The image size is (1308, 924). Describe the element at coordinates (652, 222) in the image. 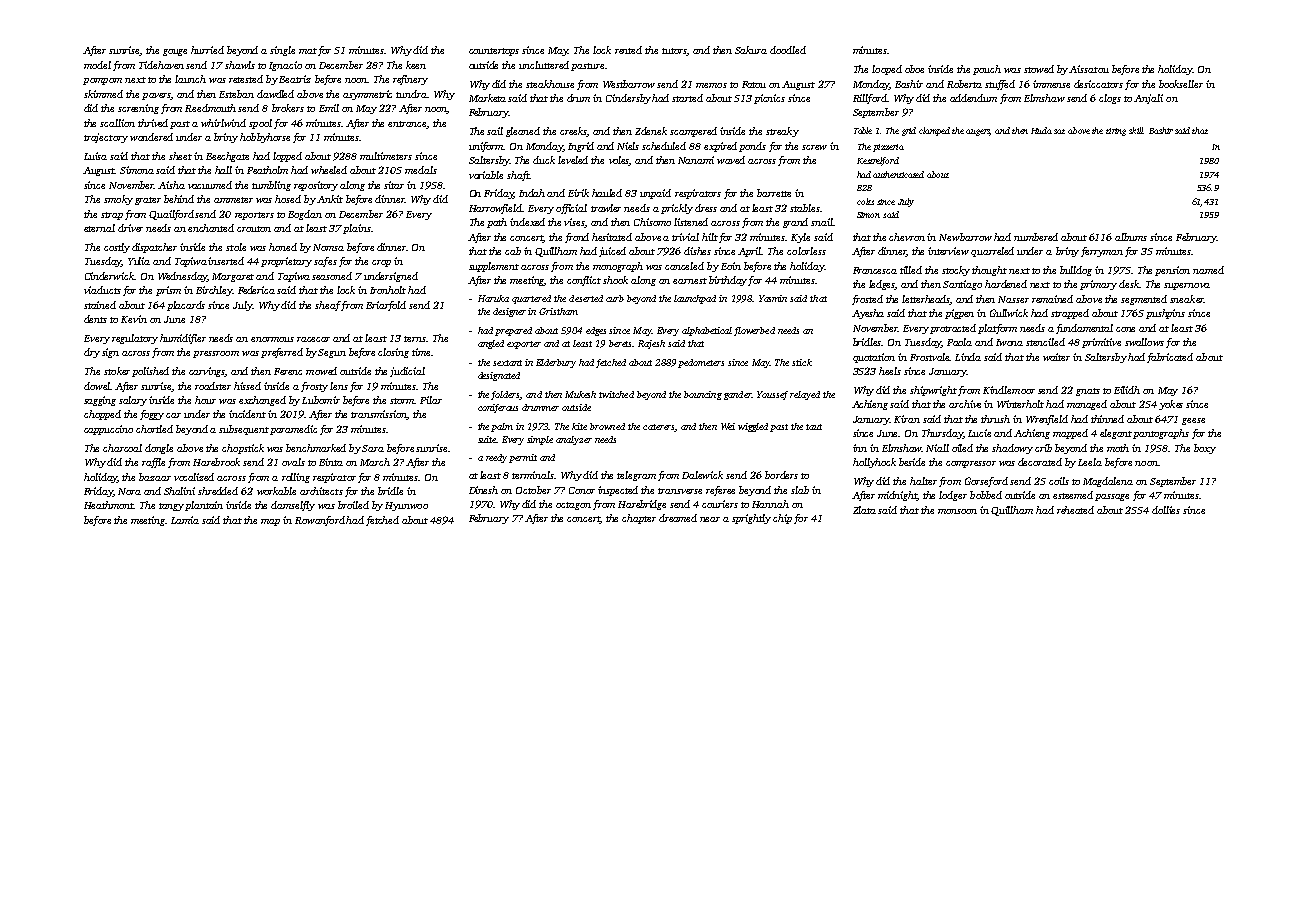

I see `Chisomo` at that location.
